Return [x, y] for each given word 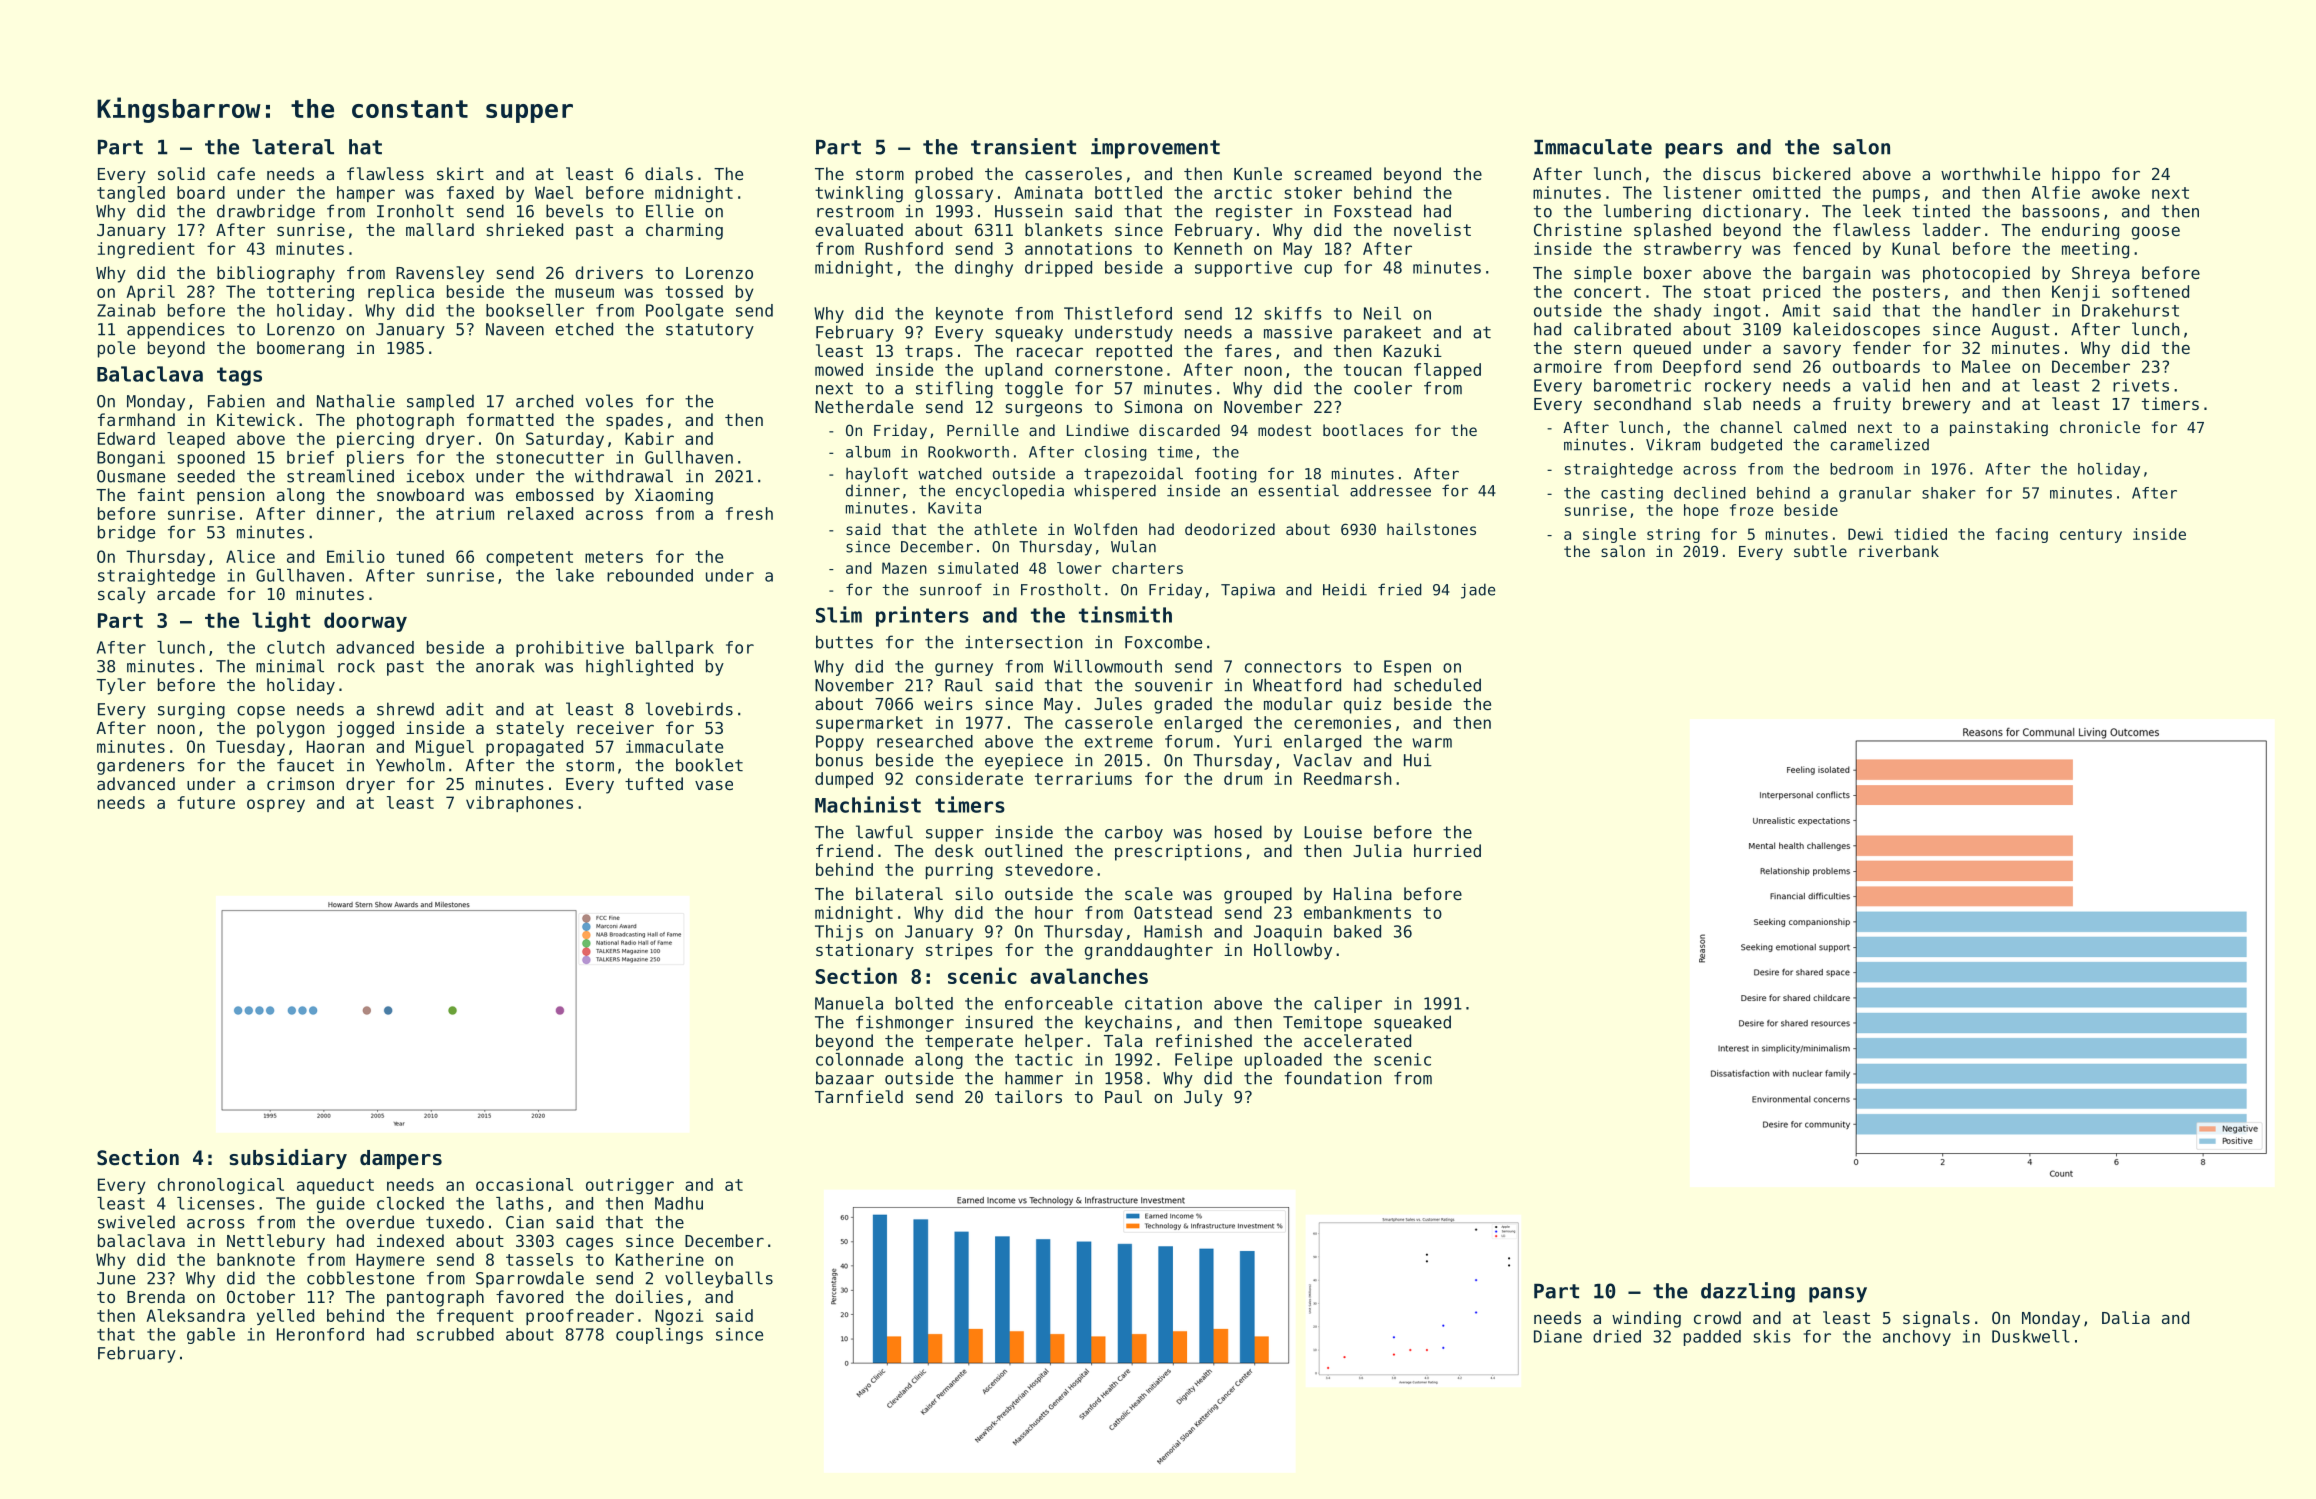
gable [211, 1336]
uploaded [1283, 1061]
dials [669, 173]
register [1254, 212]
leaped [196, 440]
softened [2150, 291]
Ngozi [679, 1317]
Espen [1407, 668]
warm [1432, 743]
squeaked [1412, 1023]
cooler [1383, 388]
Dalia [2126, 1317]
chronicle [2100, 427]
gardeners [141, 766]
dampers [401, 1159]
